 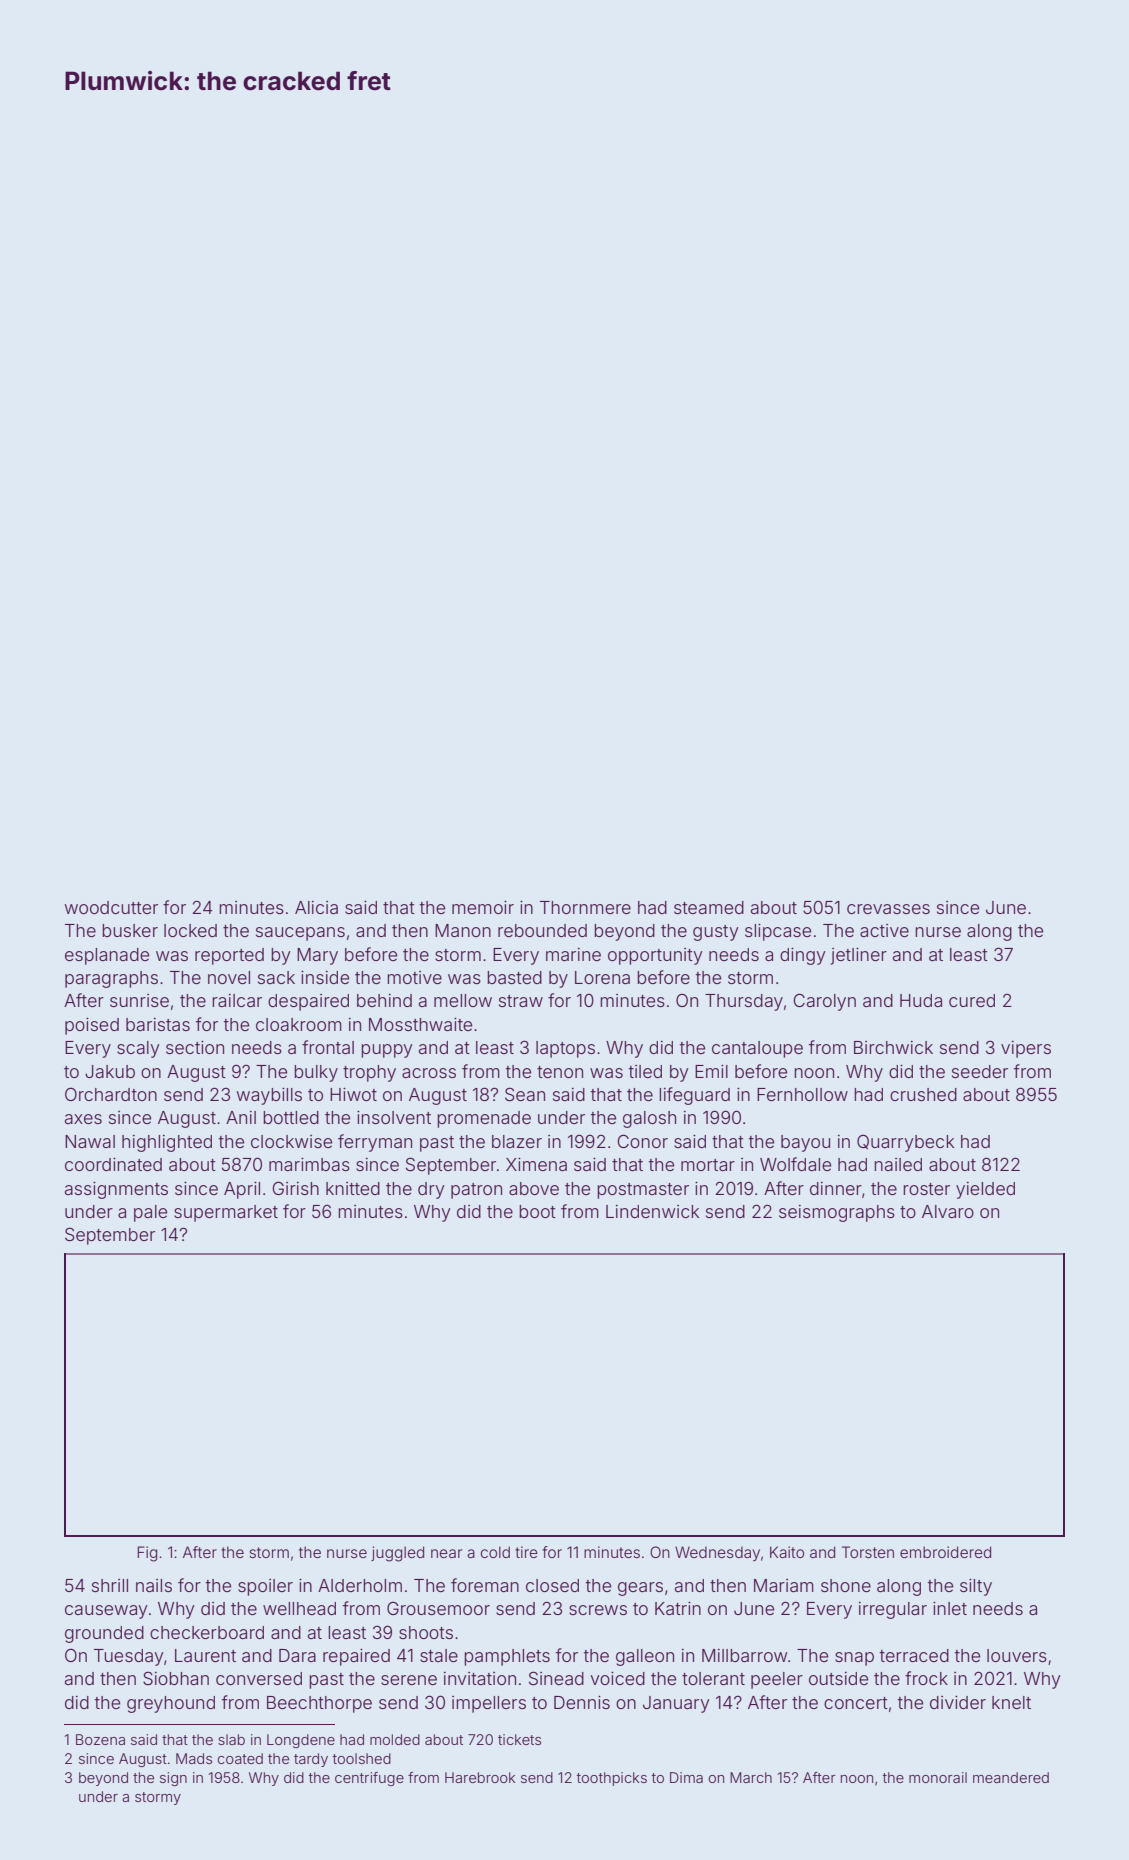 I want to click on seismographs, so click(x=837, y=1213).
